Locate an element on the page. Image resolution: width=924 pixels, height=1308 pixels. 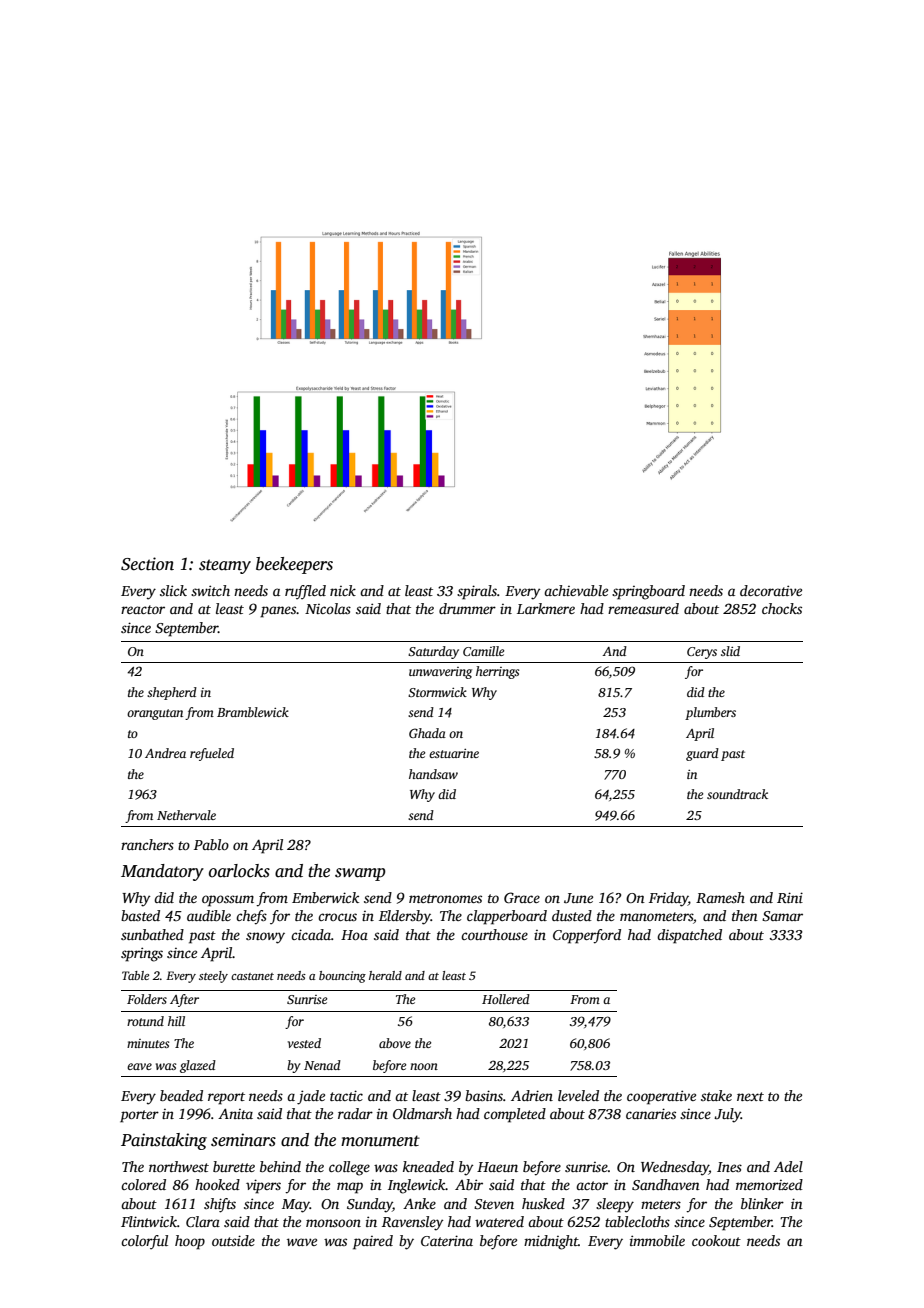
paired is located at coordinates (373, 1242).
